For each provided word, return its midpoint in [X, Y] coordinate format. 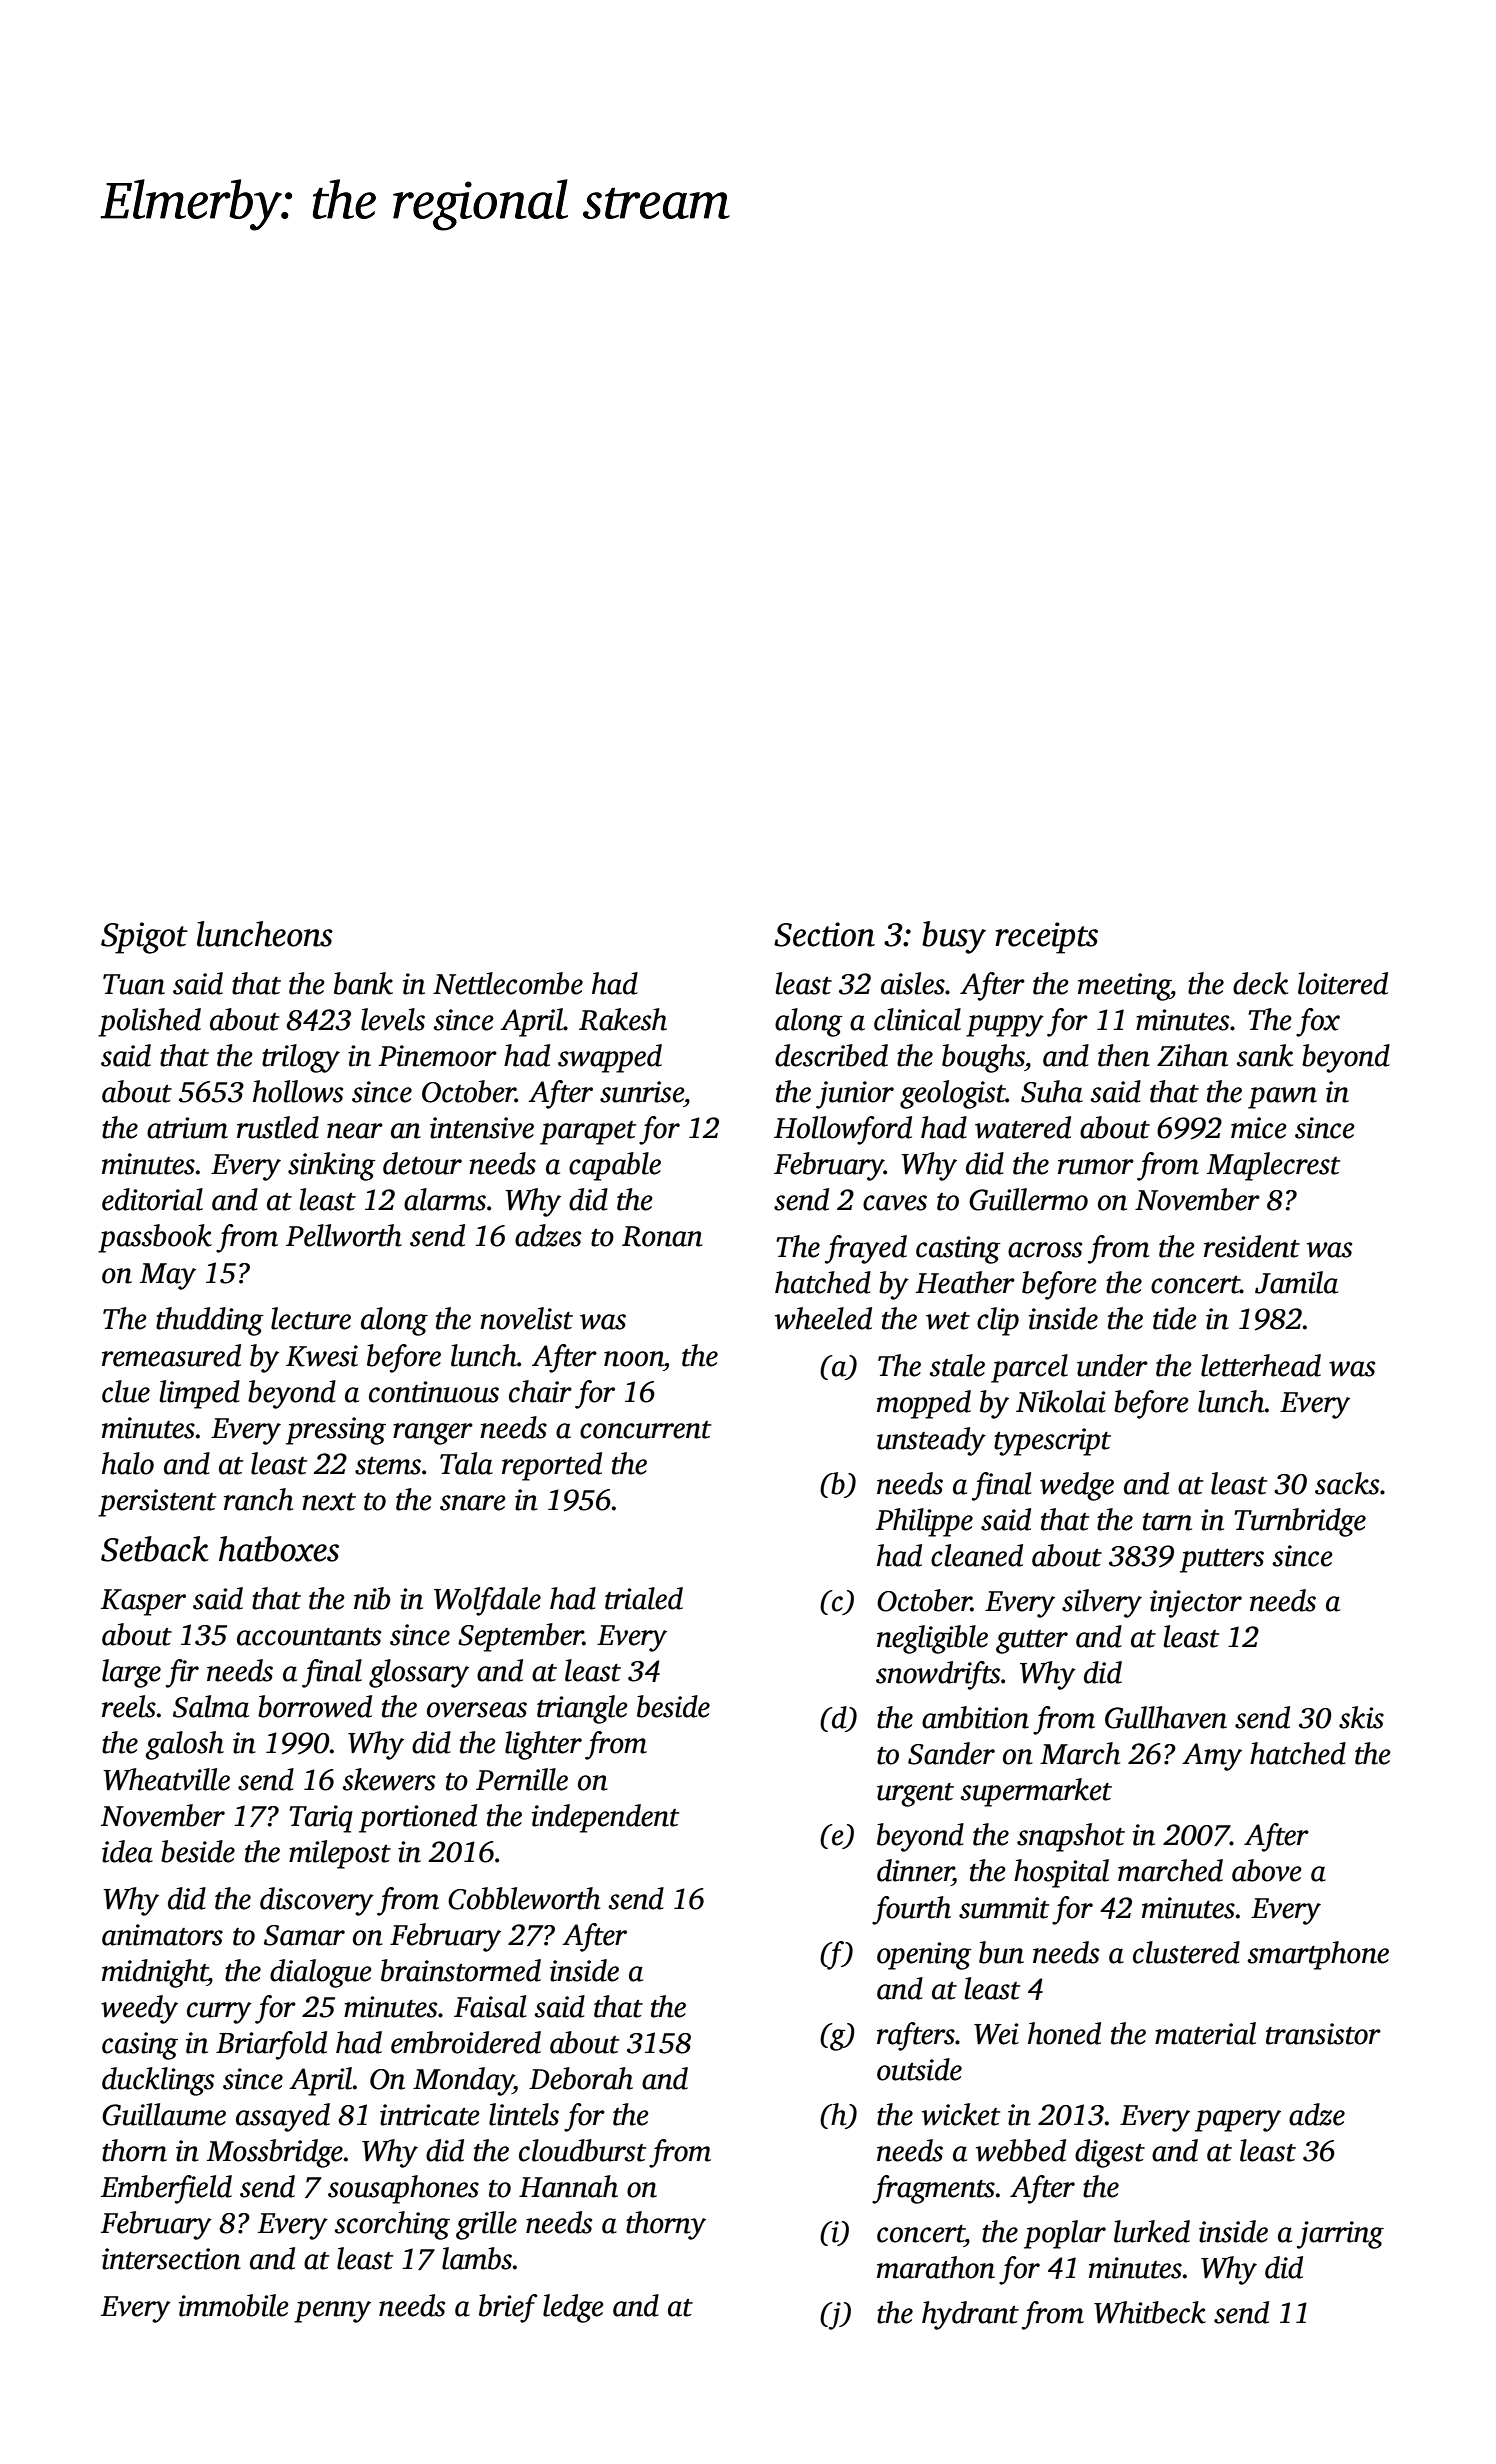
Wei [996, 2034]
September [520, 1637]
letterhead [1261, 1365]
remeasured [171, 1355]
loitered [1343, 983]
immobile [234, 2305]
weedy [139, 2009]
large [131, 1673]
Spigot [144, 938]
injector [1196, 1604]
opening [924, 1956]
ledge [573, 2308]
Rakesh [623, 1019]
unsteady [931, 1441]
